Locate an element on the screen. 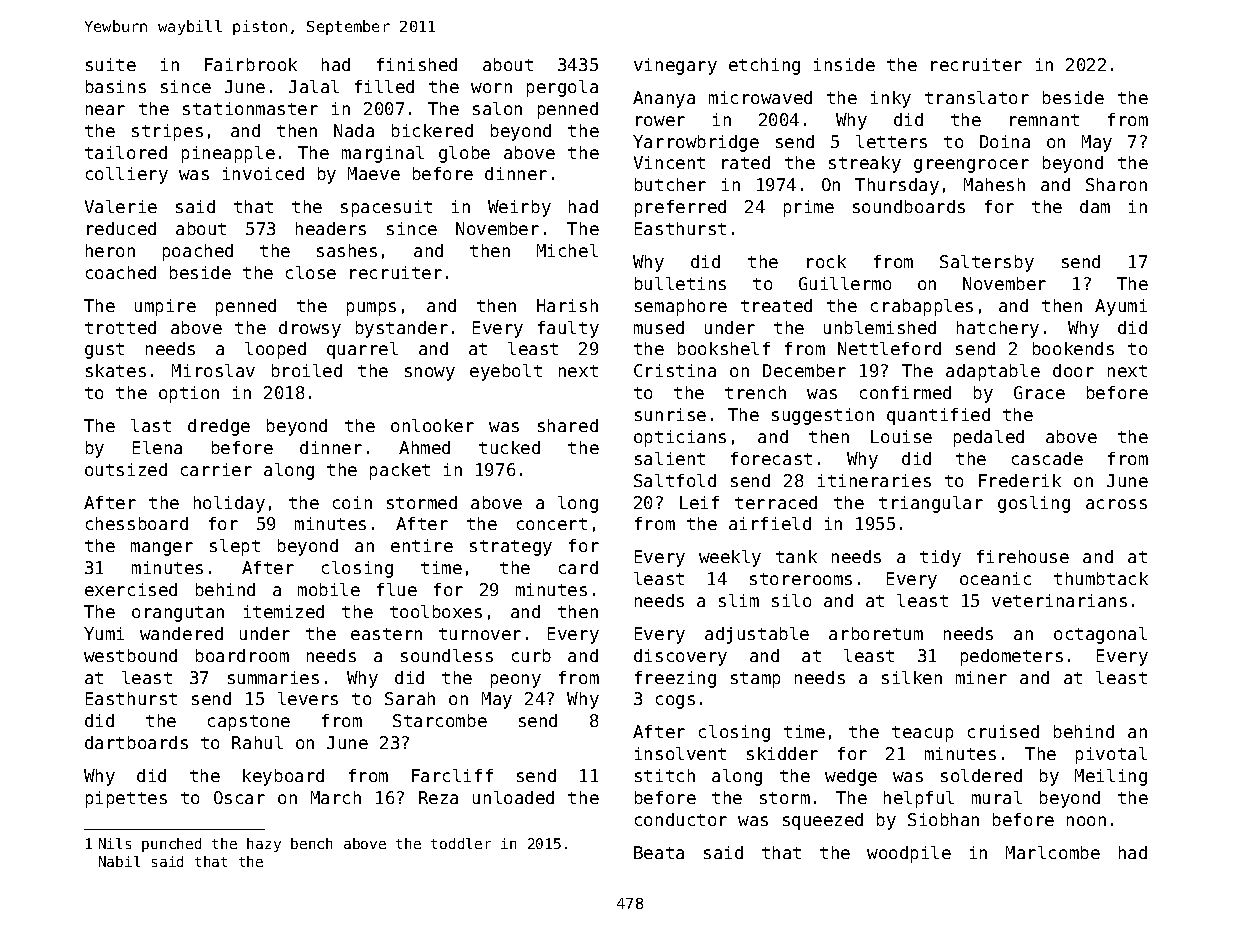  hazy is located at coordinates (264, 845).
